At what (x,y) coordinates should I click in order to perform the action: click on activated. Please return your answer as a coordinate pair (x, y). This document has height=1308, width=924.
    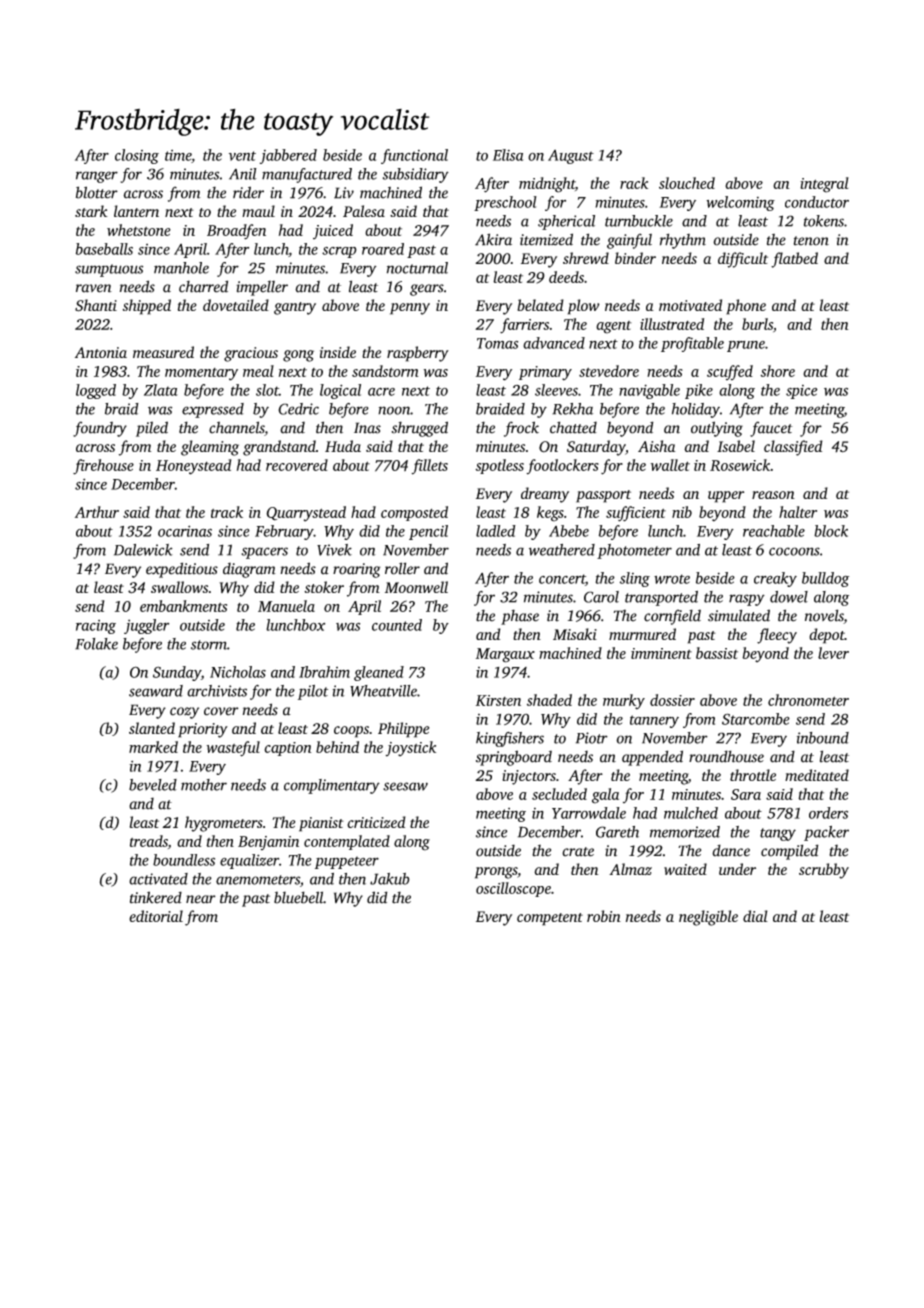
    Looking at the image, I should click on (158, 879).
